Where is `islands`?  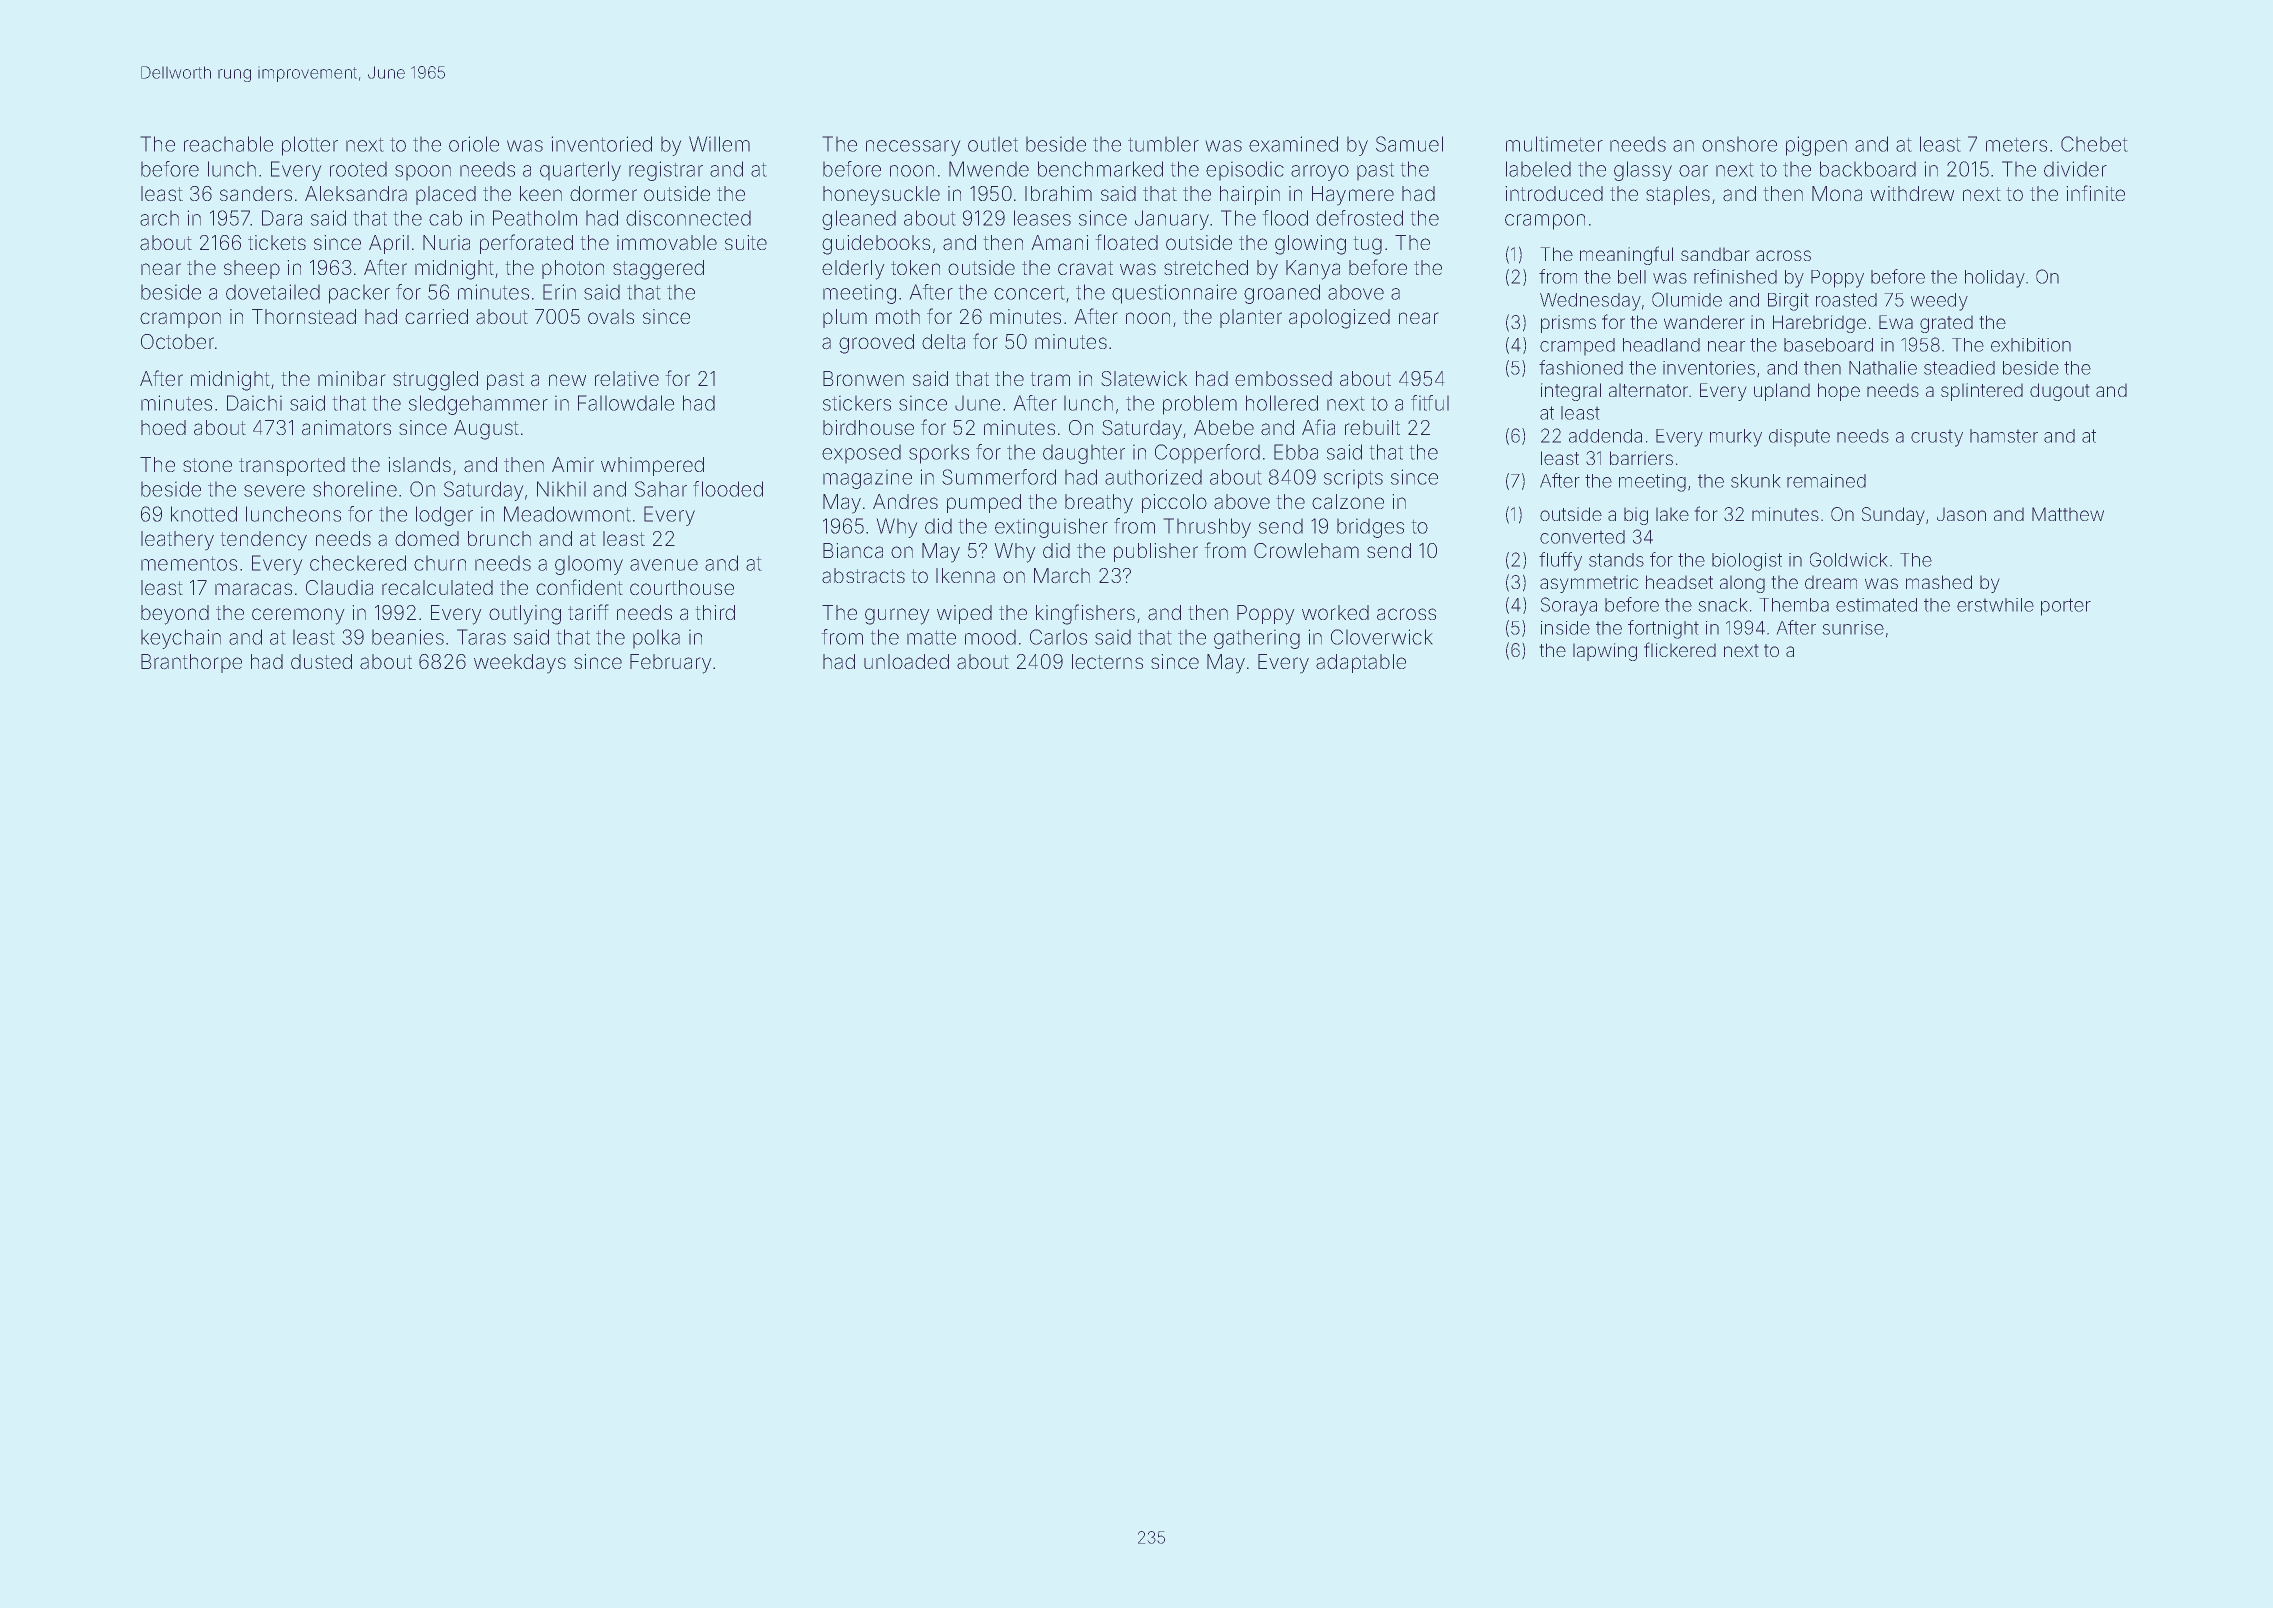 islands is located at coordinates (419, 465).
